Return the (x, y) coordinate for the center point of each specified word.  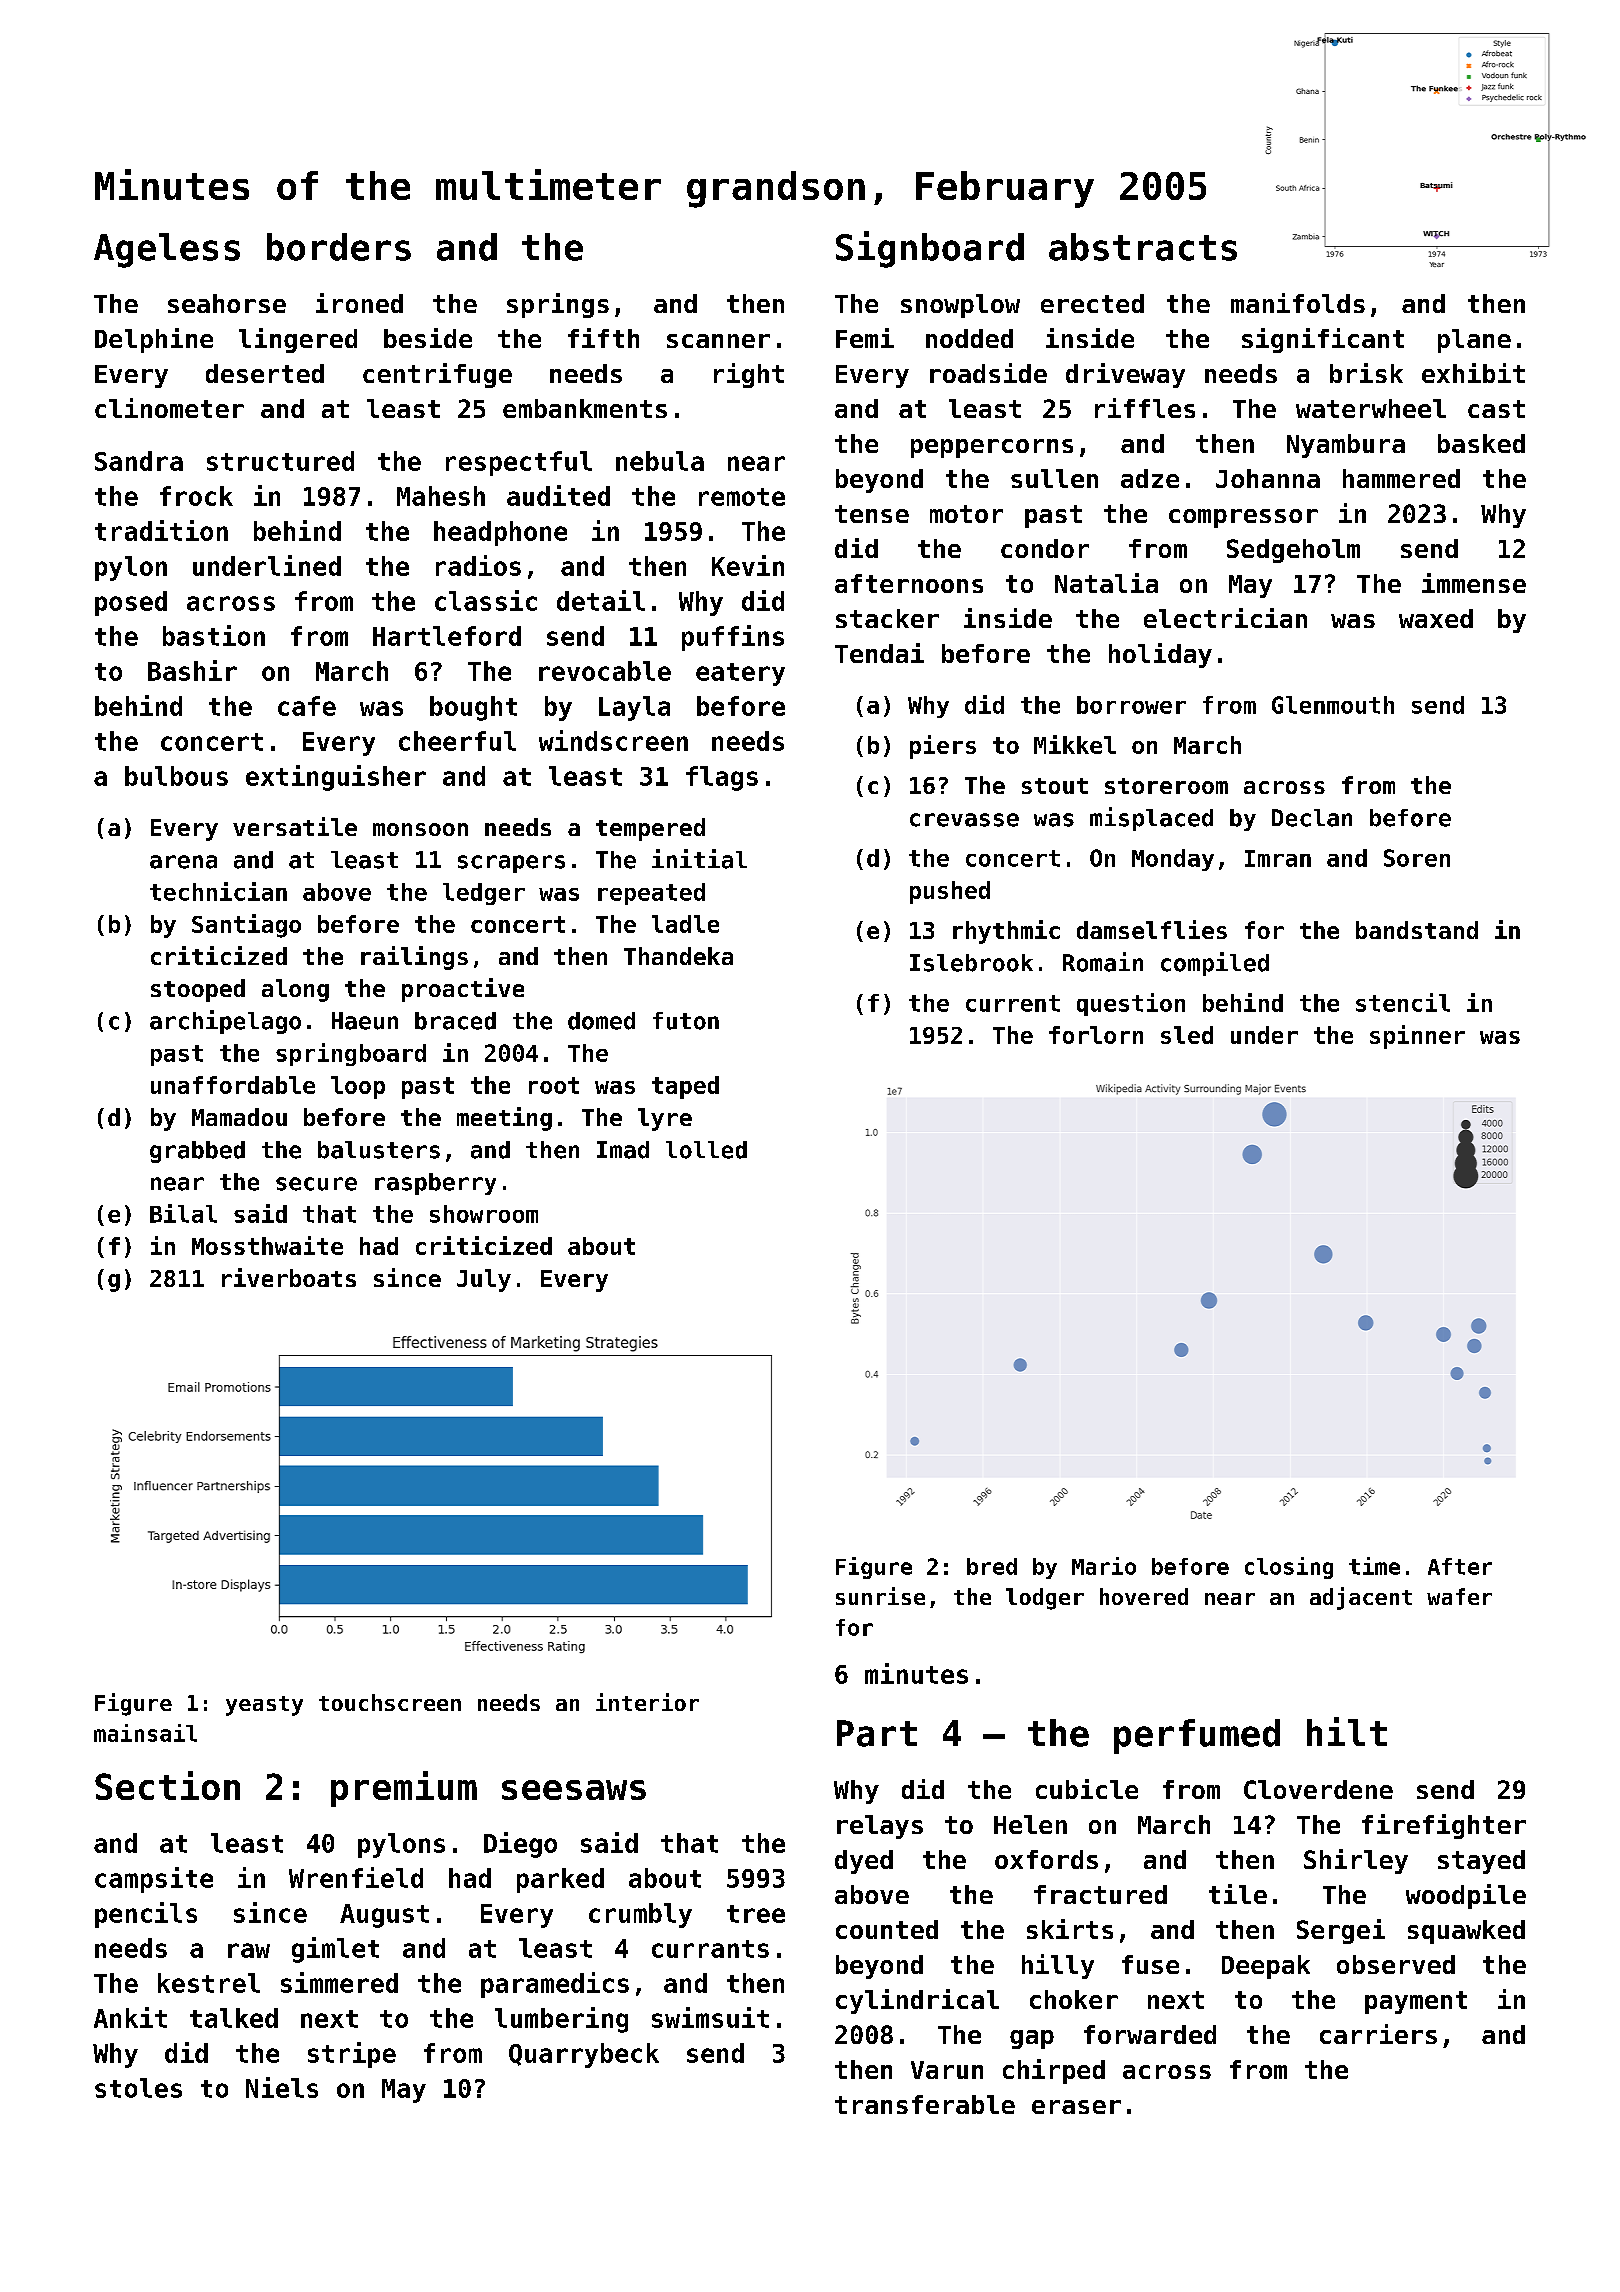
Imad (623, 1150)
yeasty (264, 1706)
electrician (1225, 618)
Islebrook (971, 963)
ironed (359, 303)
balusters (379, 1150)
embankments (585, 408)
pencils (146, 1915)
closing (1289, 1568)
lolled (706, 1150)
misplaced (1151, 819)
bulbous (176, 776)
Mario (1104, 1566)
